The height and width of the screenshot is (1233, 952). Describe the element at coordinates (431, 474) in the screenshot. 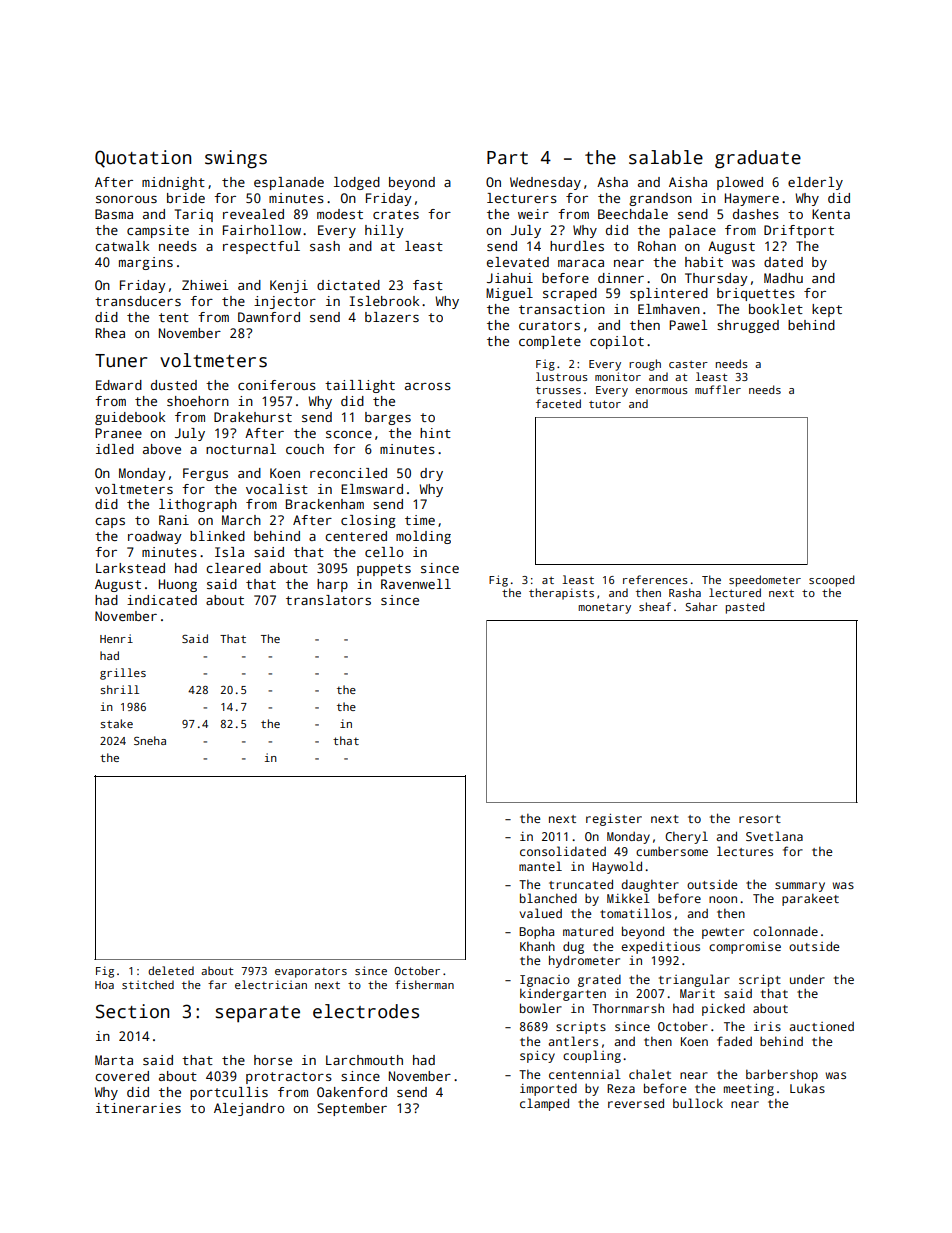

I see `dry` at that location.
